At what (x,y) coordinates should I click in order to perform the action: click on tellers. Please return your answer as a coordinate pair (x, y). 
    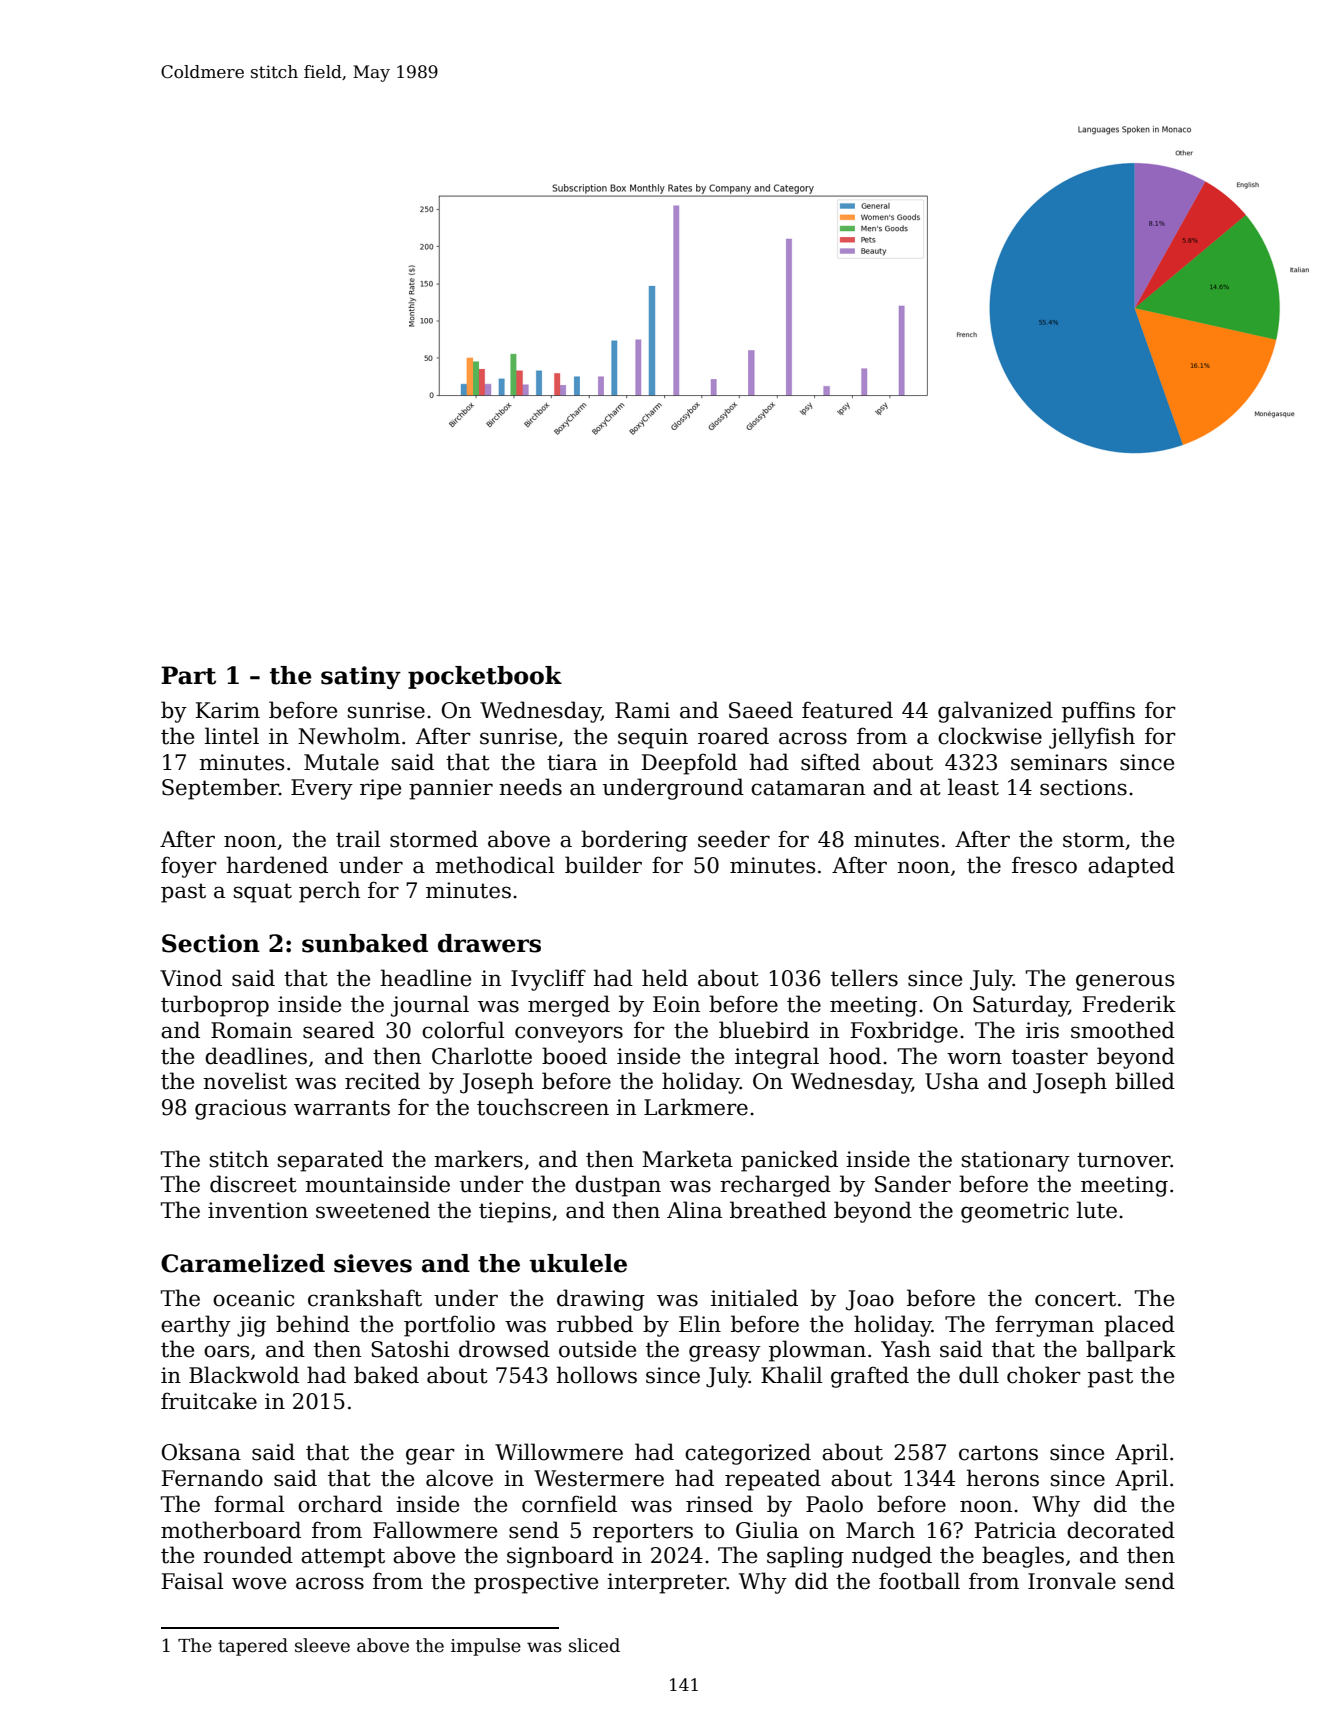
    Looking at the image, I should click on (864, 978).
